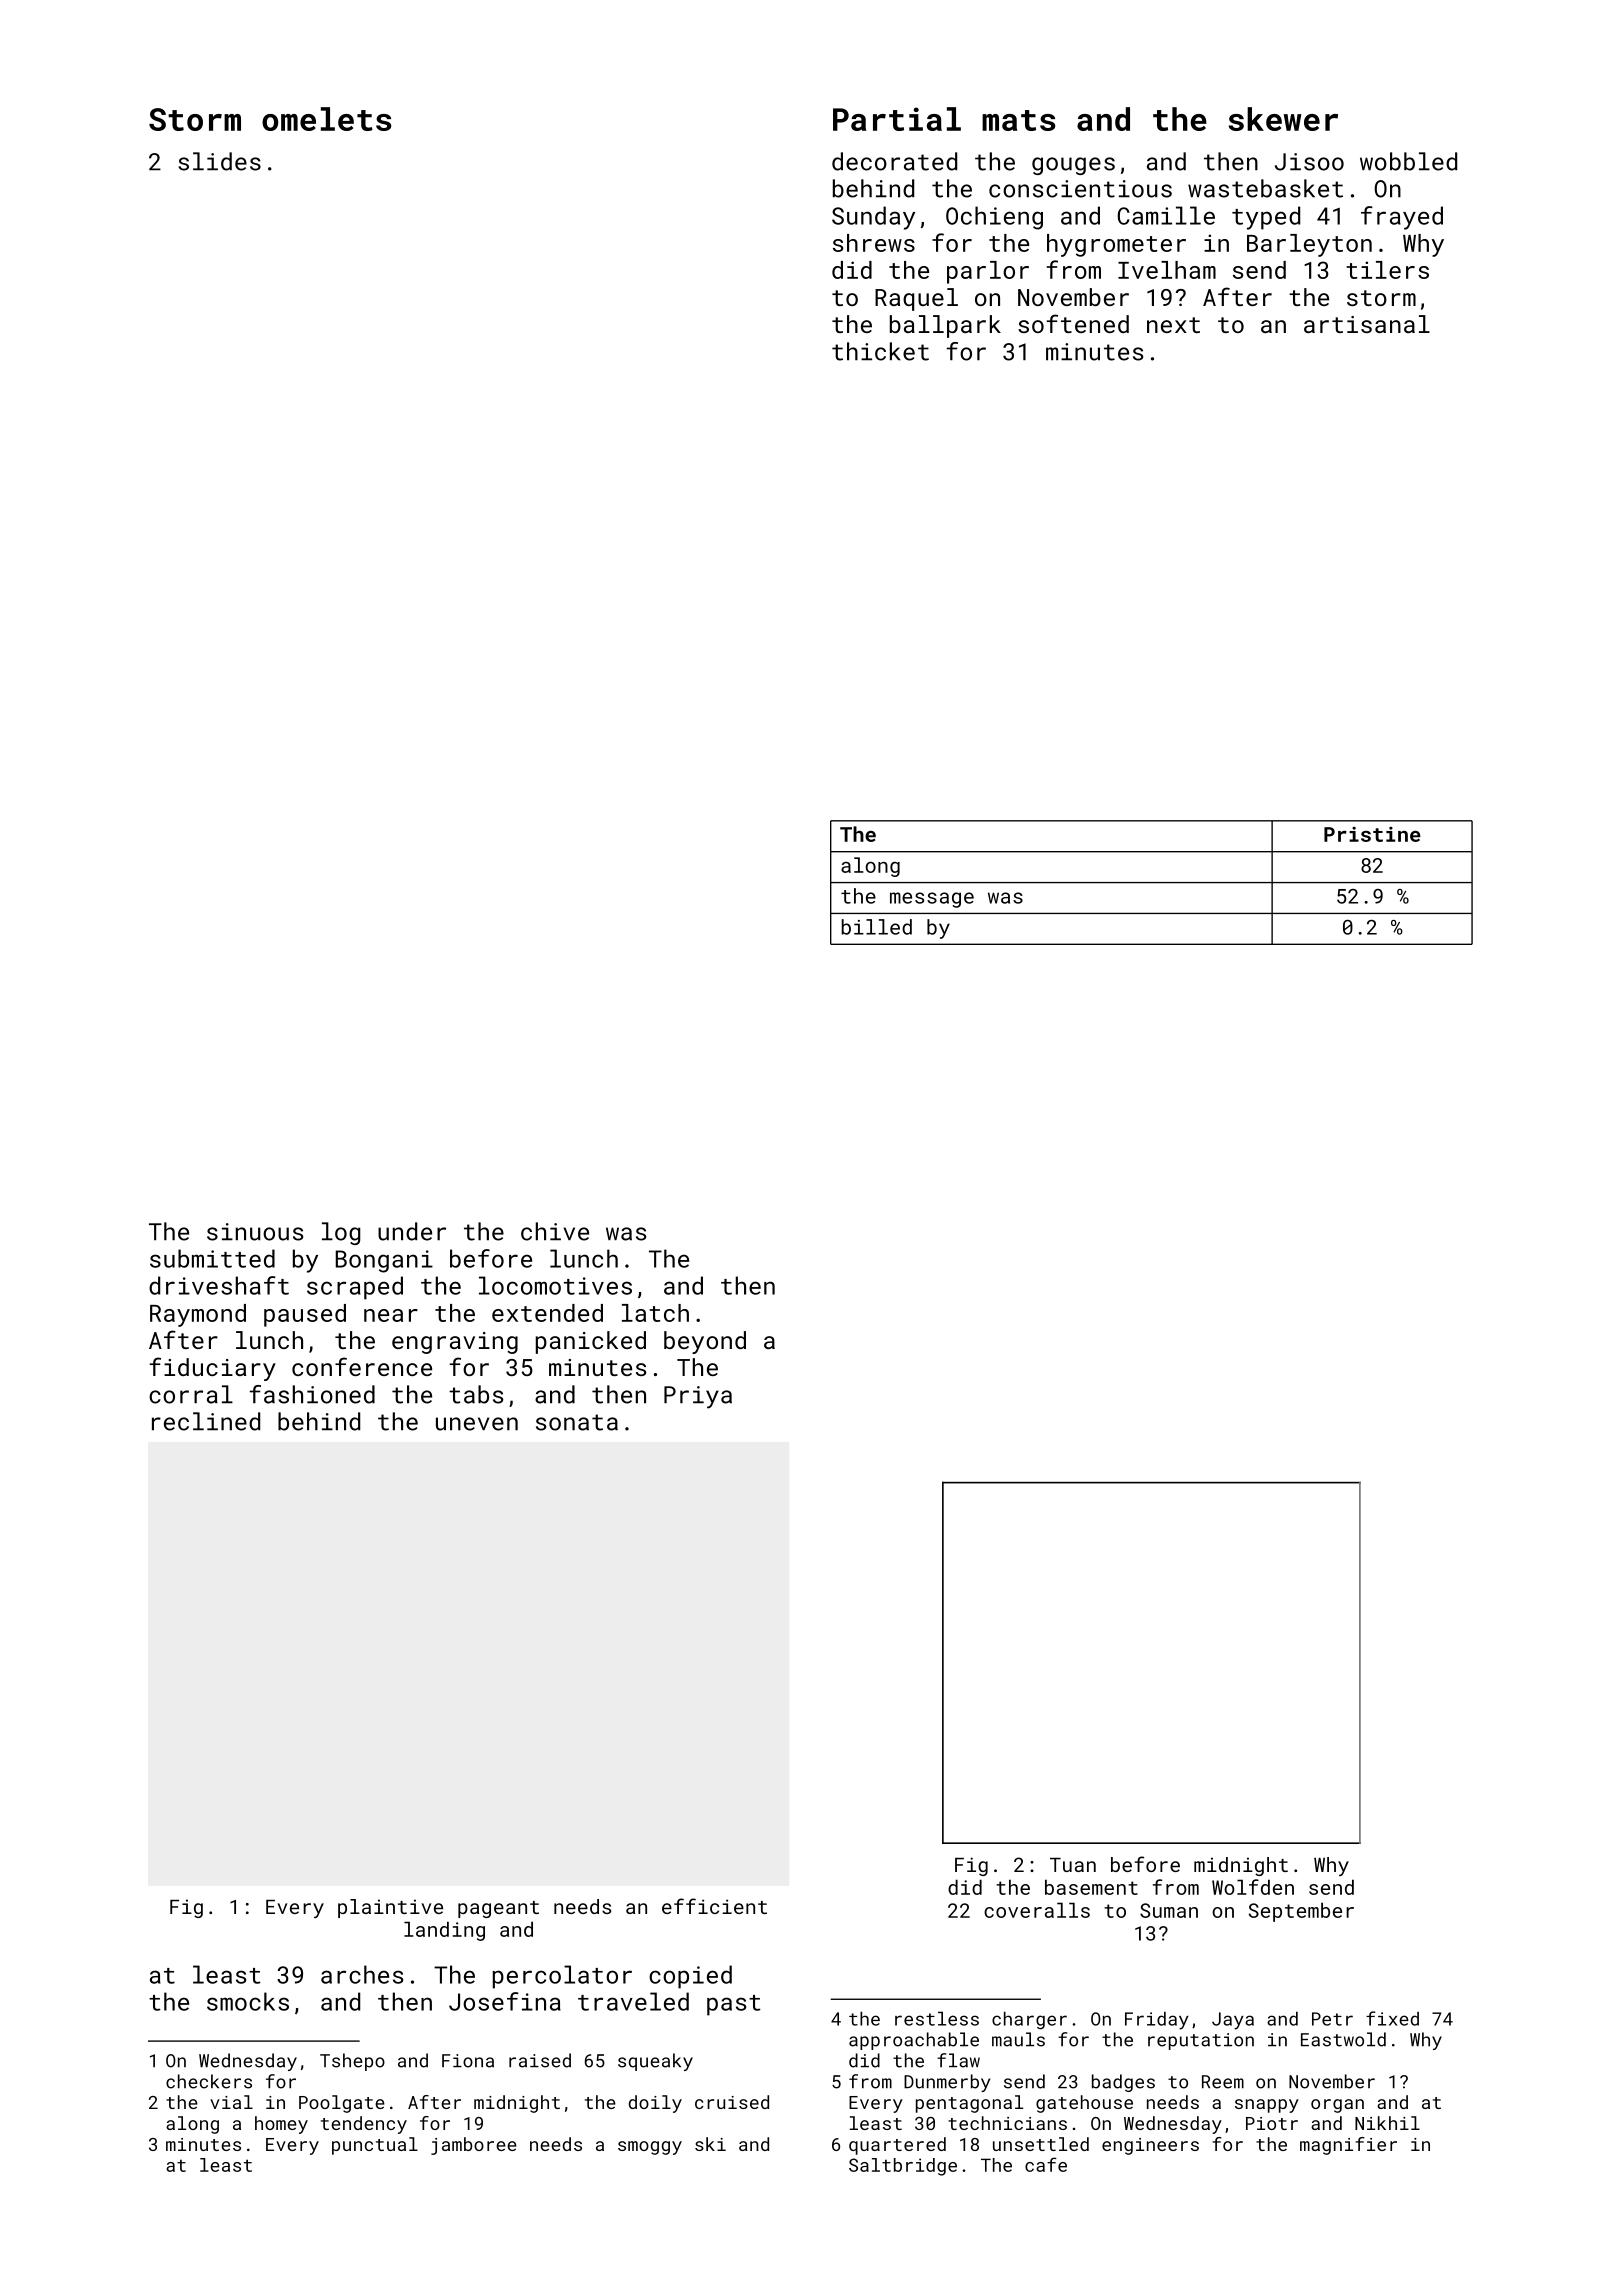 This document has width=1620, height=2292. Describe the element at coordinates (897, 119) in the document. I see `Partial` at that location.
